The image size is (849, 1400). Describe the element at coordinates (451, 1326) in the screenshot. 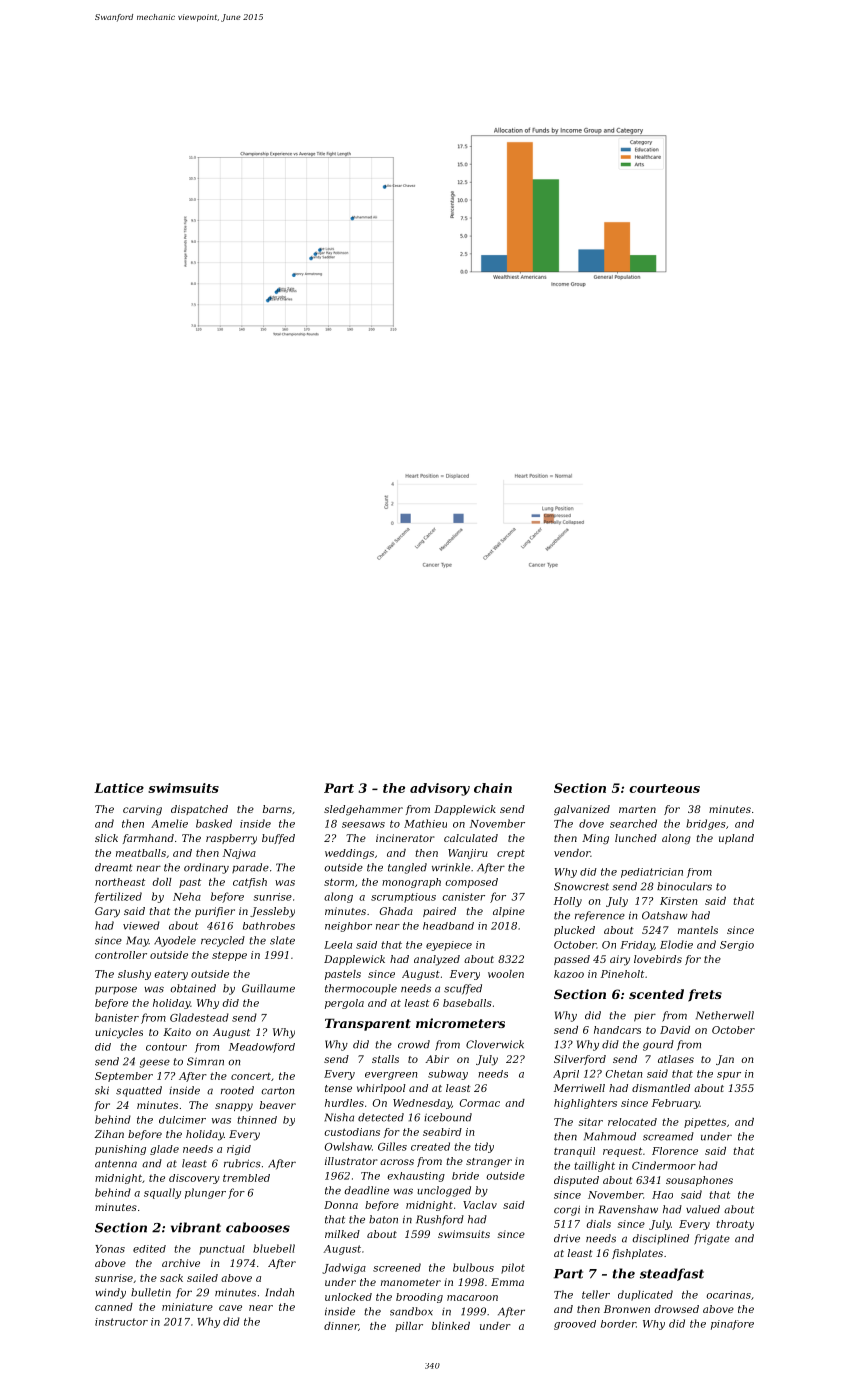

I see `blinked` at that location.
